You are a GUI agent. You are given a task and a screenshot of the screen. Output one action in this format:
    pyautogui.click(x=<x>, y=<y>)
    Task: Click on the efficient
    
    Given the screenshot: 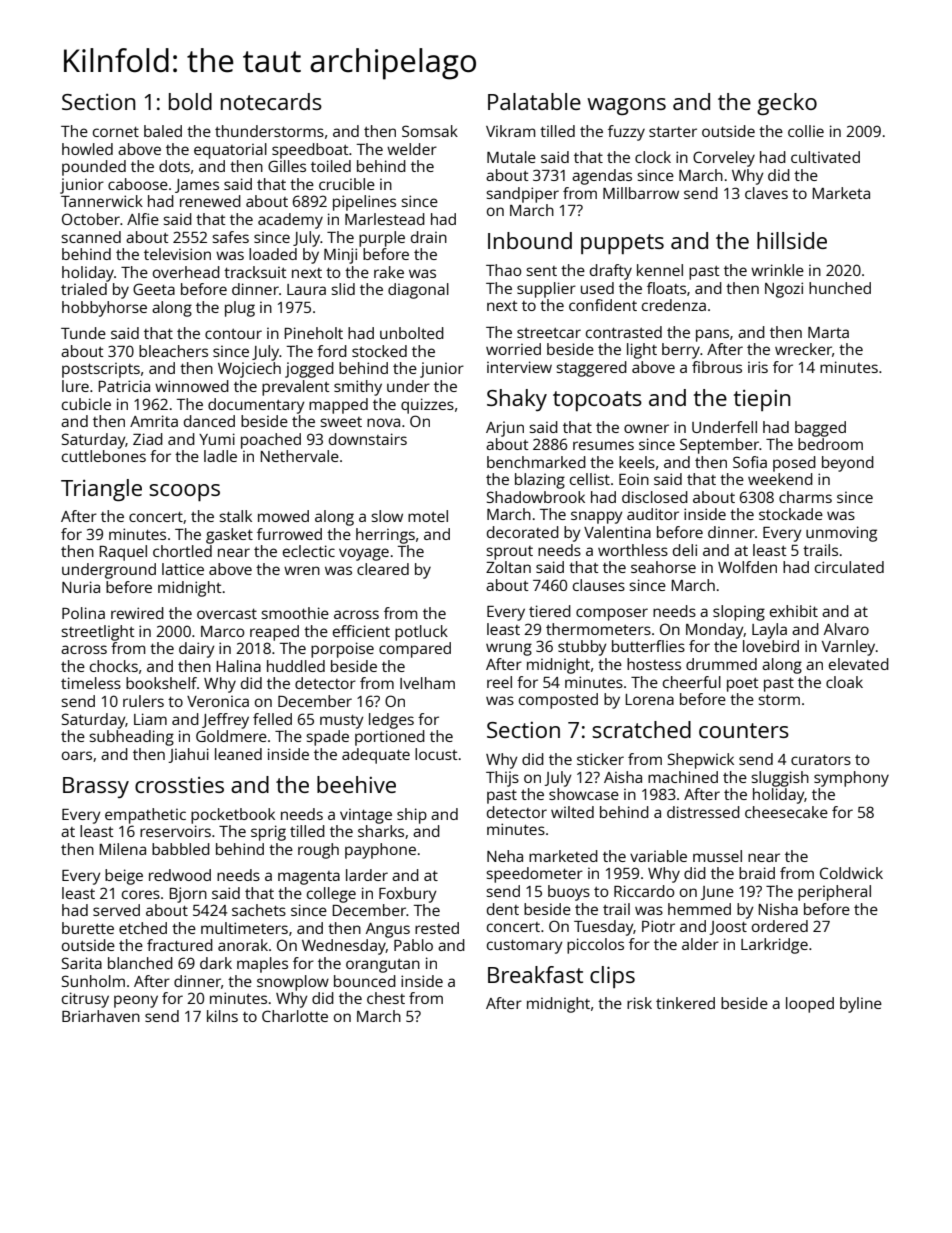 What is the action you would take?
    pyautogui.click(x=361, y=631)
